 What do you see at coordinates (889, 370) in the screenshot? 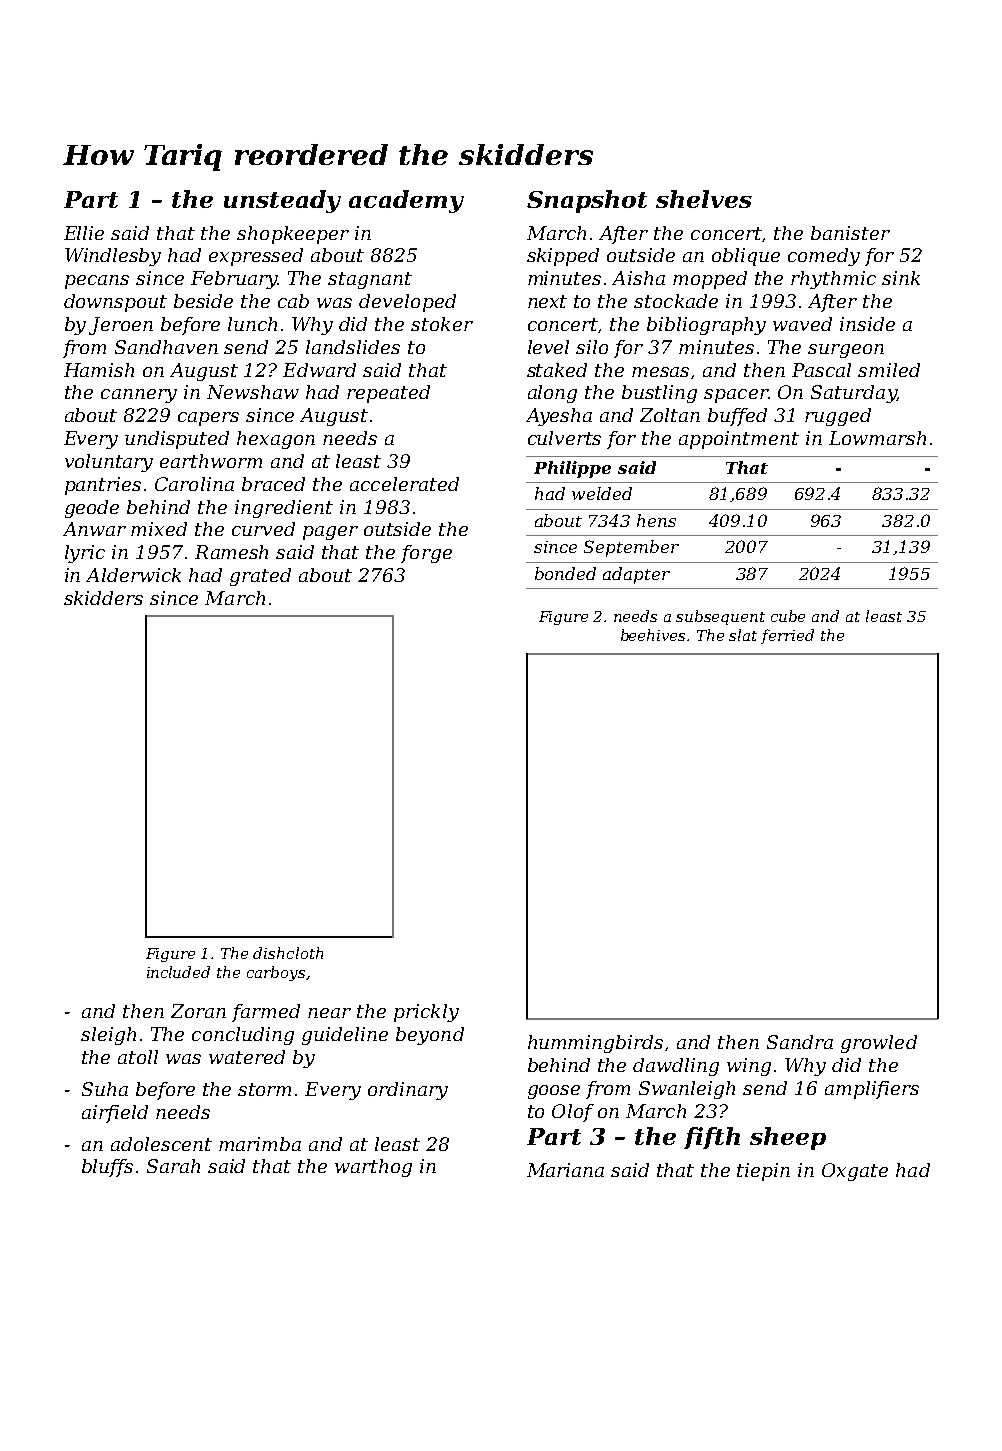
I see `smiled` at bounding box center [889, 370].
